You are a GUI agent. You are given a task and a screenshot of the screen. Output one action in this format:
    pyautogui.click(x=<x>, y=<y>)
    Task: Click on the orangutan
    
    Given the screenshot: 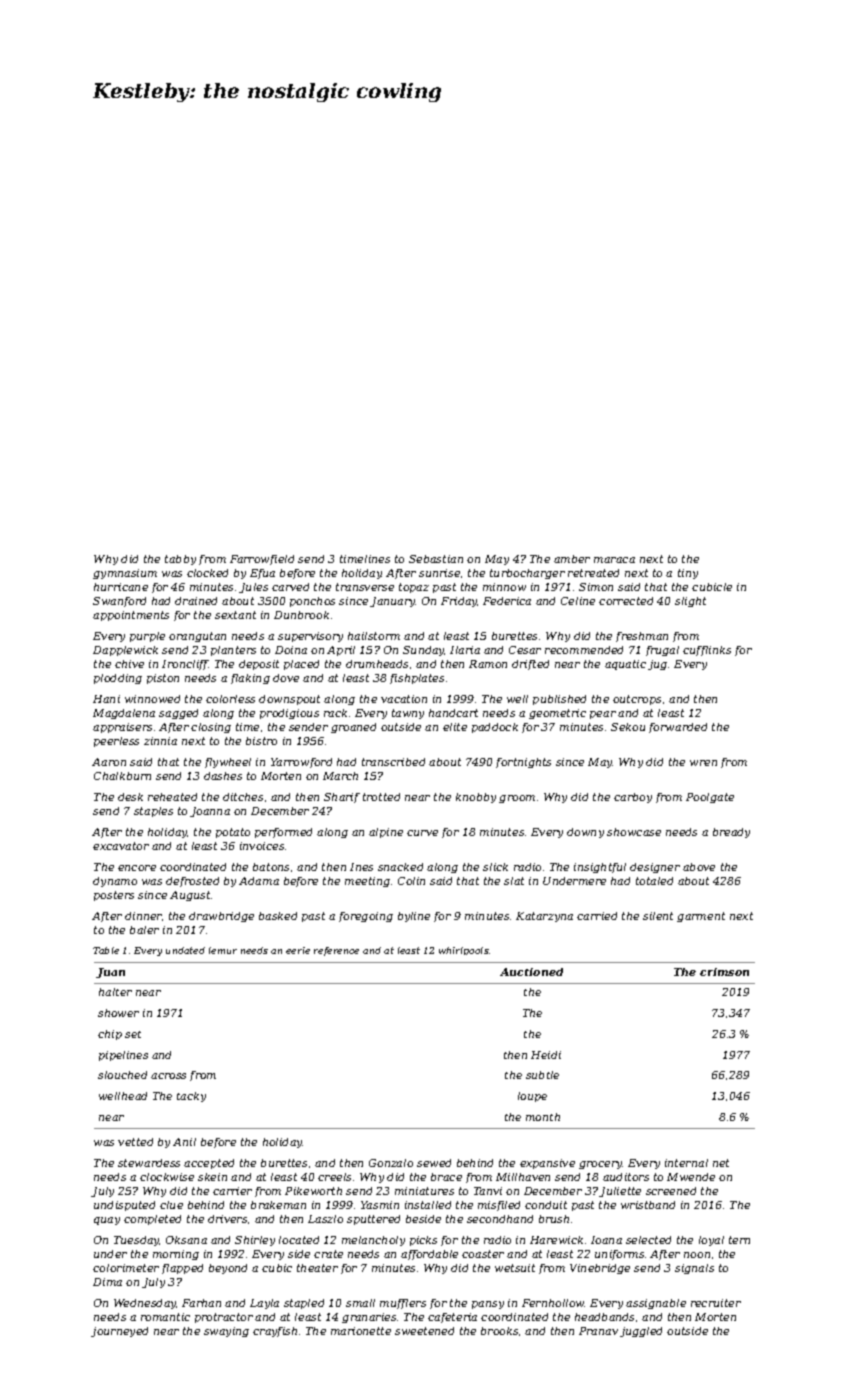 What is the action you would take?
    pyautogui.click(x=197, y=637)
